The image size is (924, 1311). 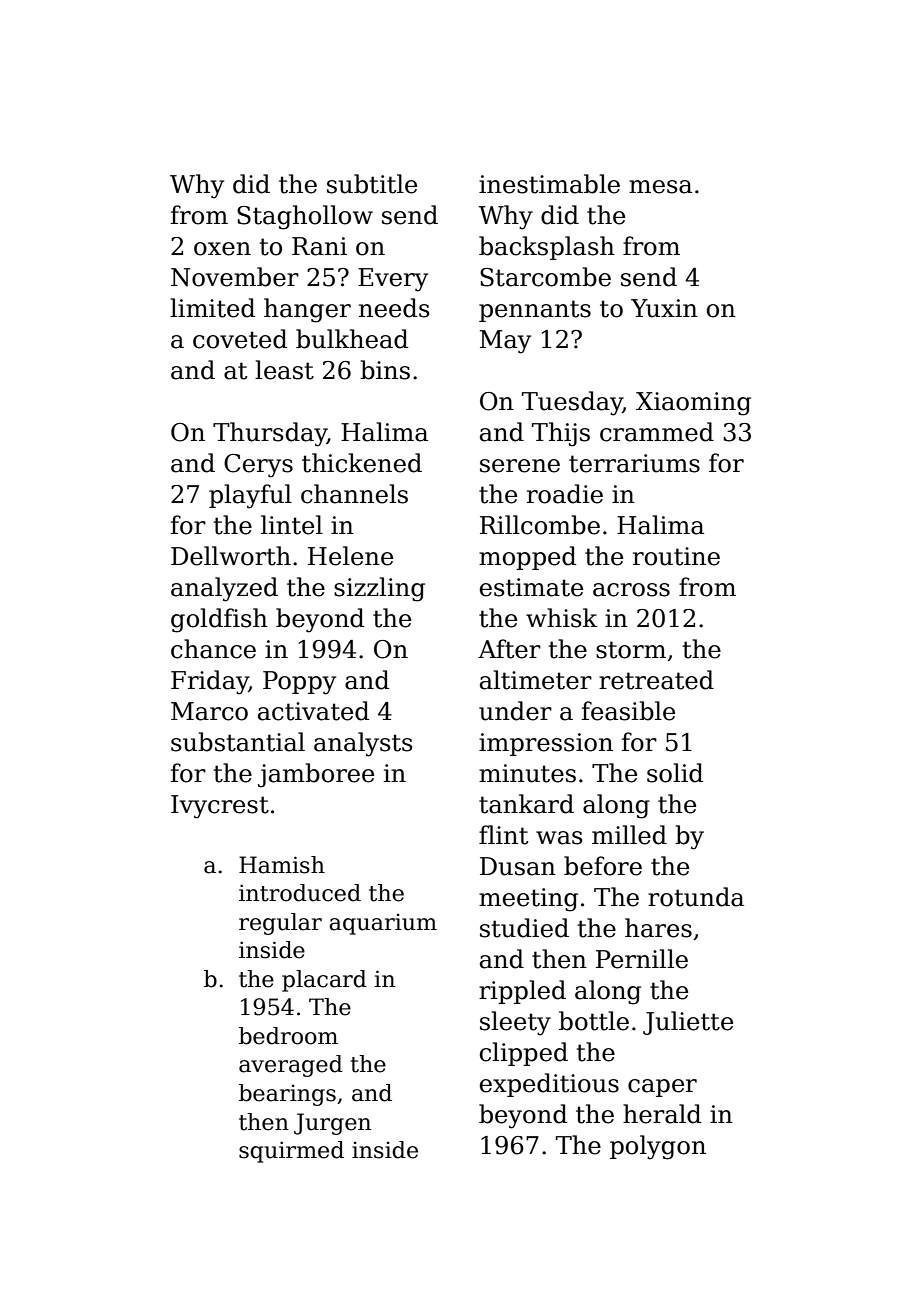 I want to click on serene, so click(x=520, y=466).
